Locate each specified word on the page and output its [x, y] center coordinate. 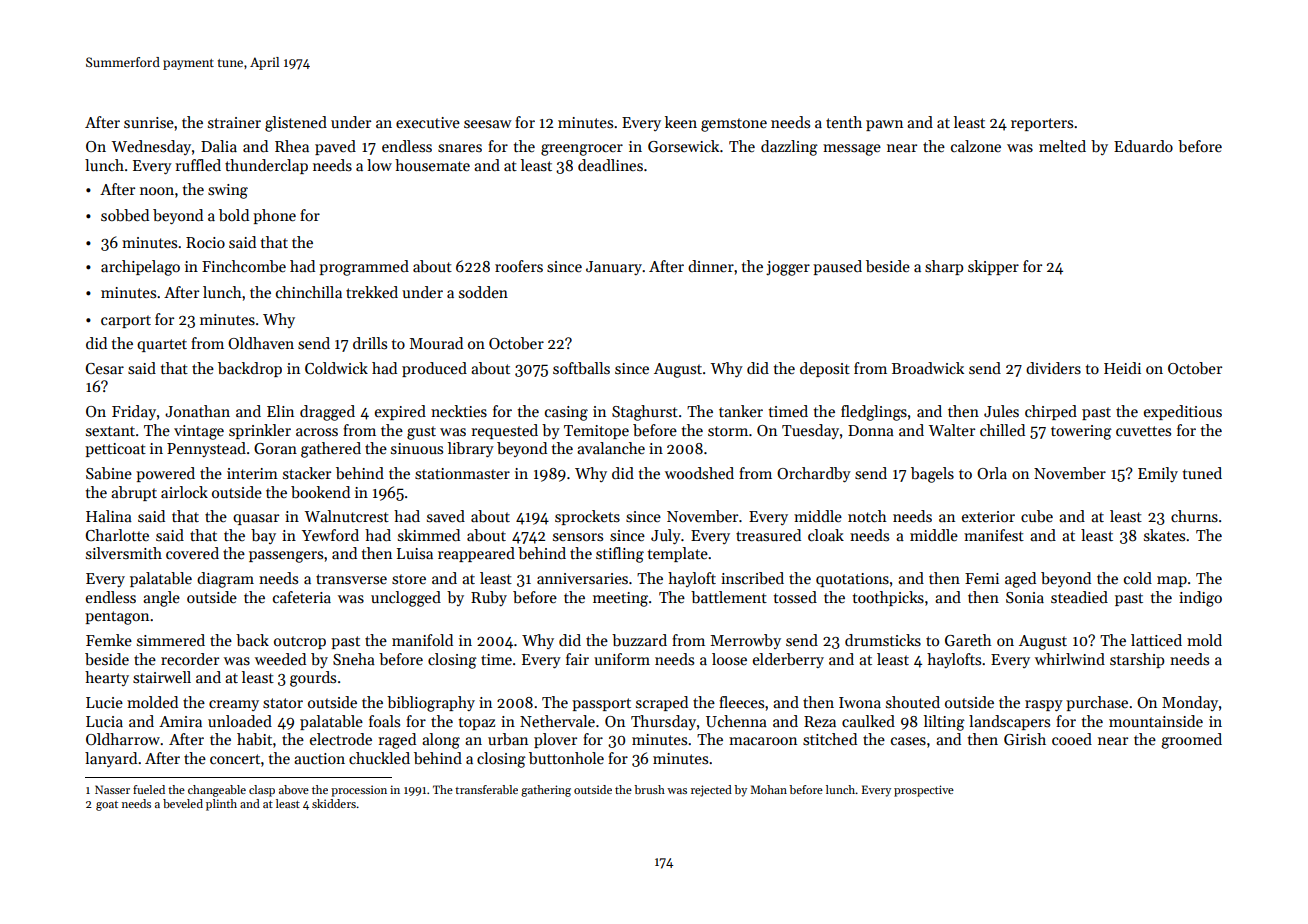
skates [1164, 535]
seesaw [488, 124]
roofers [519, 266]
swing [228, 191]
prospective [924, 791]
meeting [620, 599]
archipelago [140, 268]
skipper [993, 267]
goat [107, 806]
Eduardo [1143, 146]
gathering [546, 791]
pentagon [117, 618]
